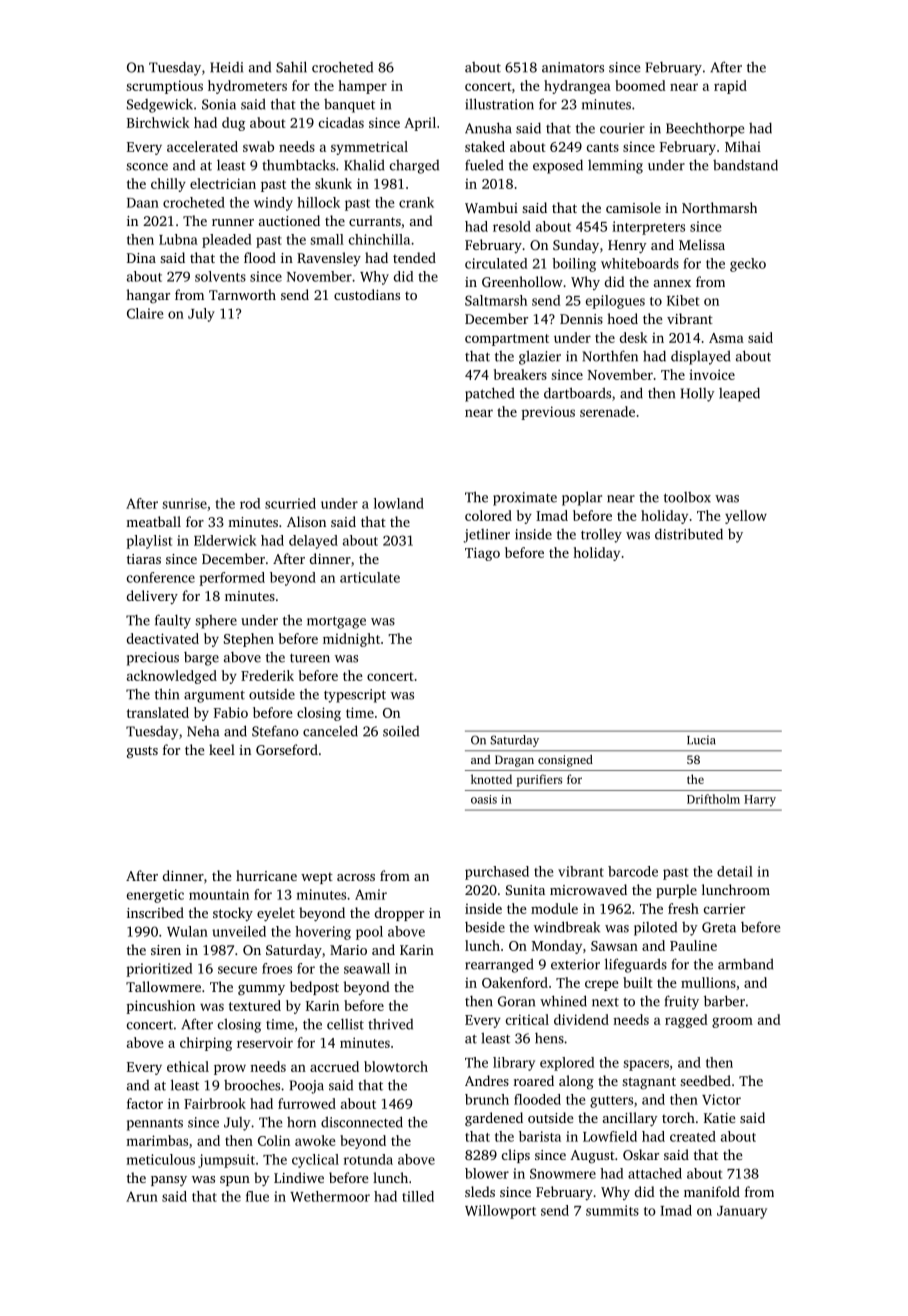 This screenshot has width=908, height=1316. What do you see at coordinates (701, 740) in the screenshot?
I see `Lucia` at bounding box center [701, 740].
